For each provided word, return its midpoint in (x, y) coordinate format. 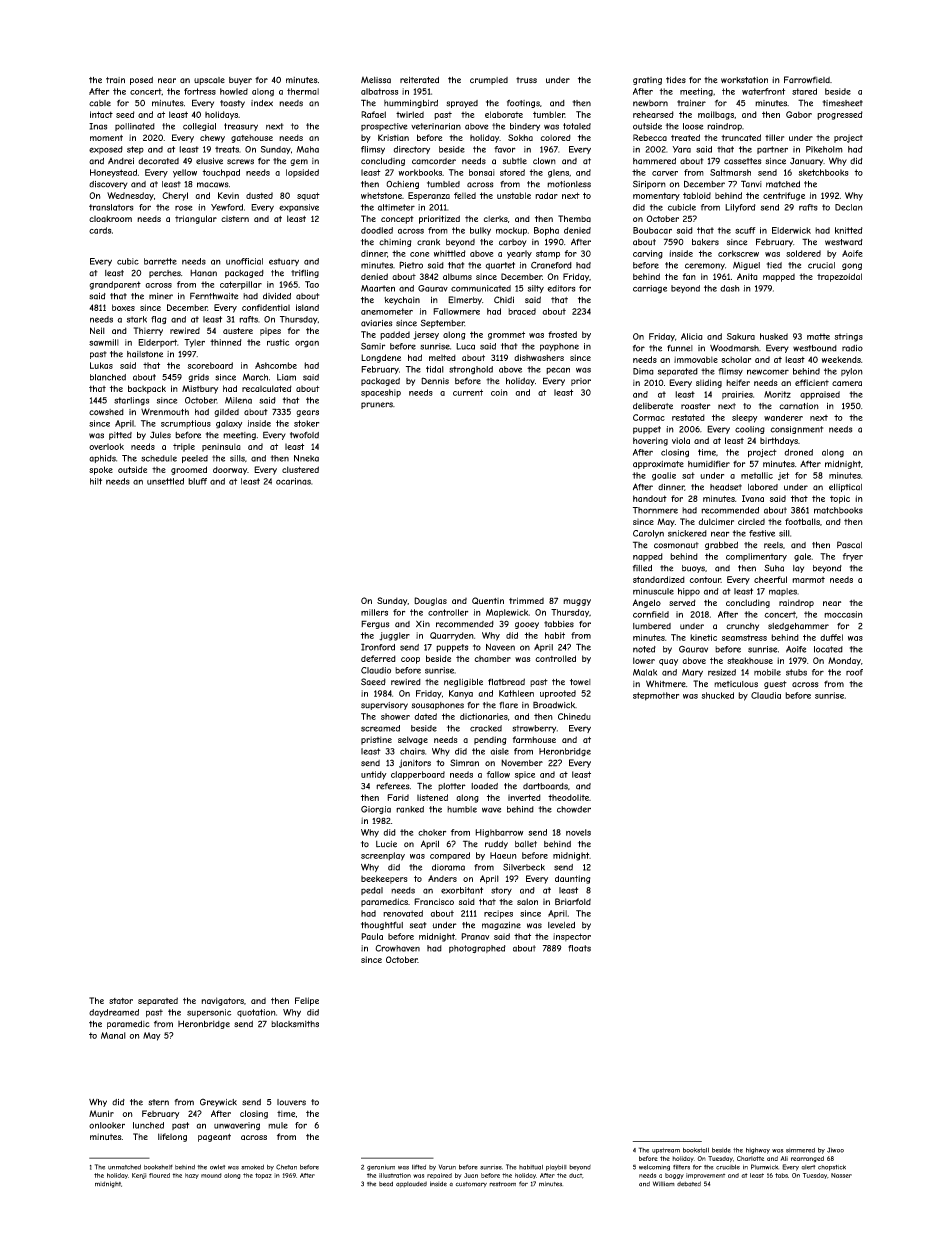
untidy (374, 775)
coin (499, 392)
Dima (643, 371)
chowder (574, 809)
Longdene (381, 358)
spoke (101, 470)
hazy (192, 1176)
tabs (781, 1175)
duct (575, 1175)
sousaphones (438, 706)
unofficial (244, 261)
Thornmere (655, 510)
